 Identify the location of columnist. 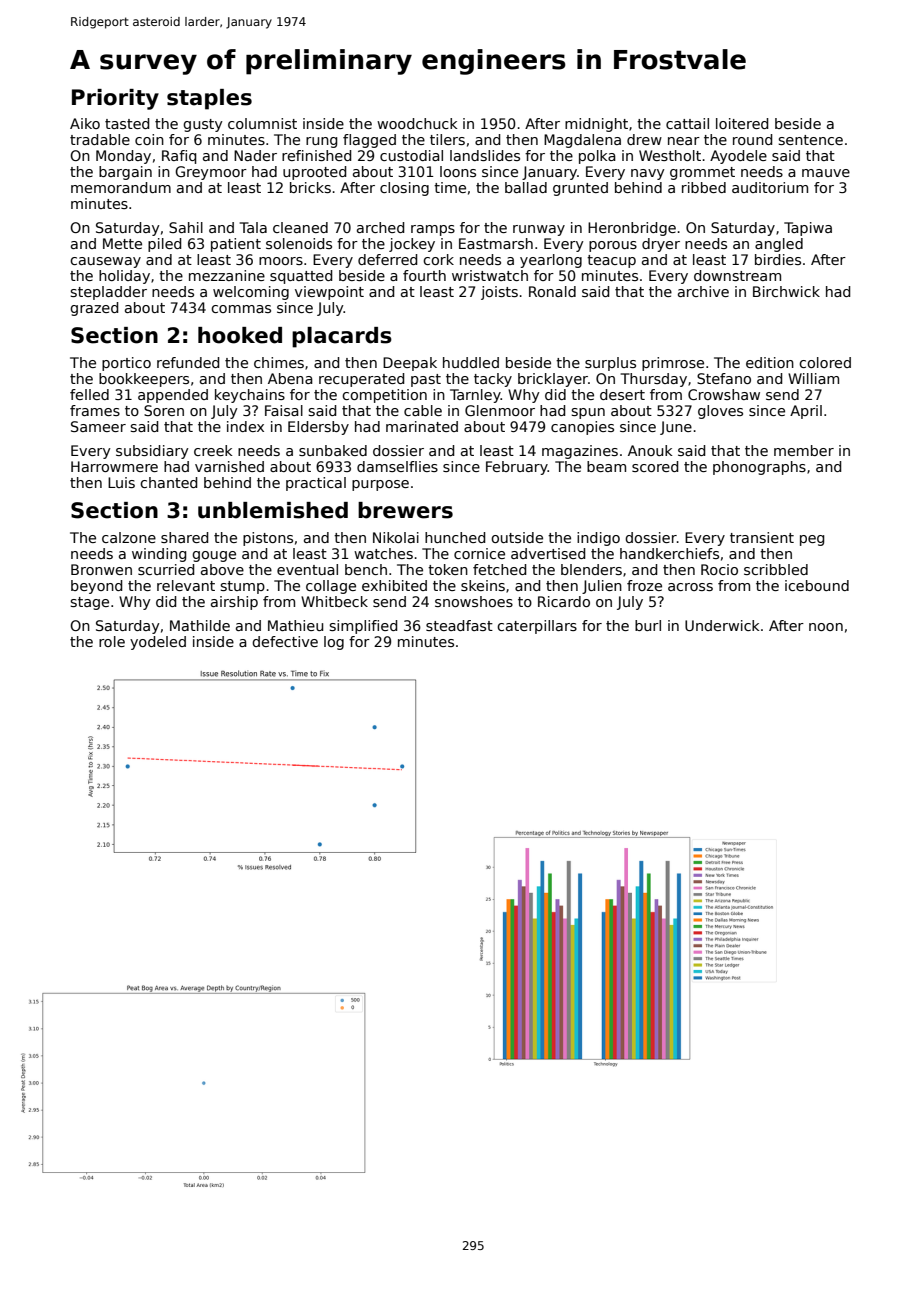
(262, 123).
